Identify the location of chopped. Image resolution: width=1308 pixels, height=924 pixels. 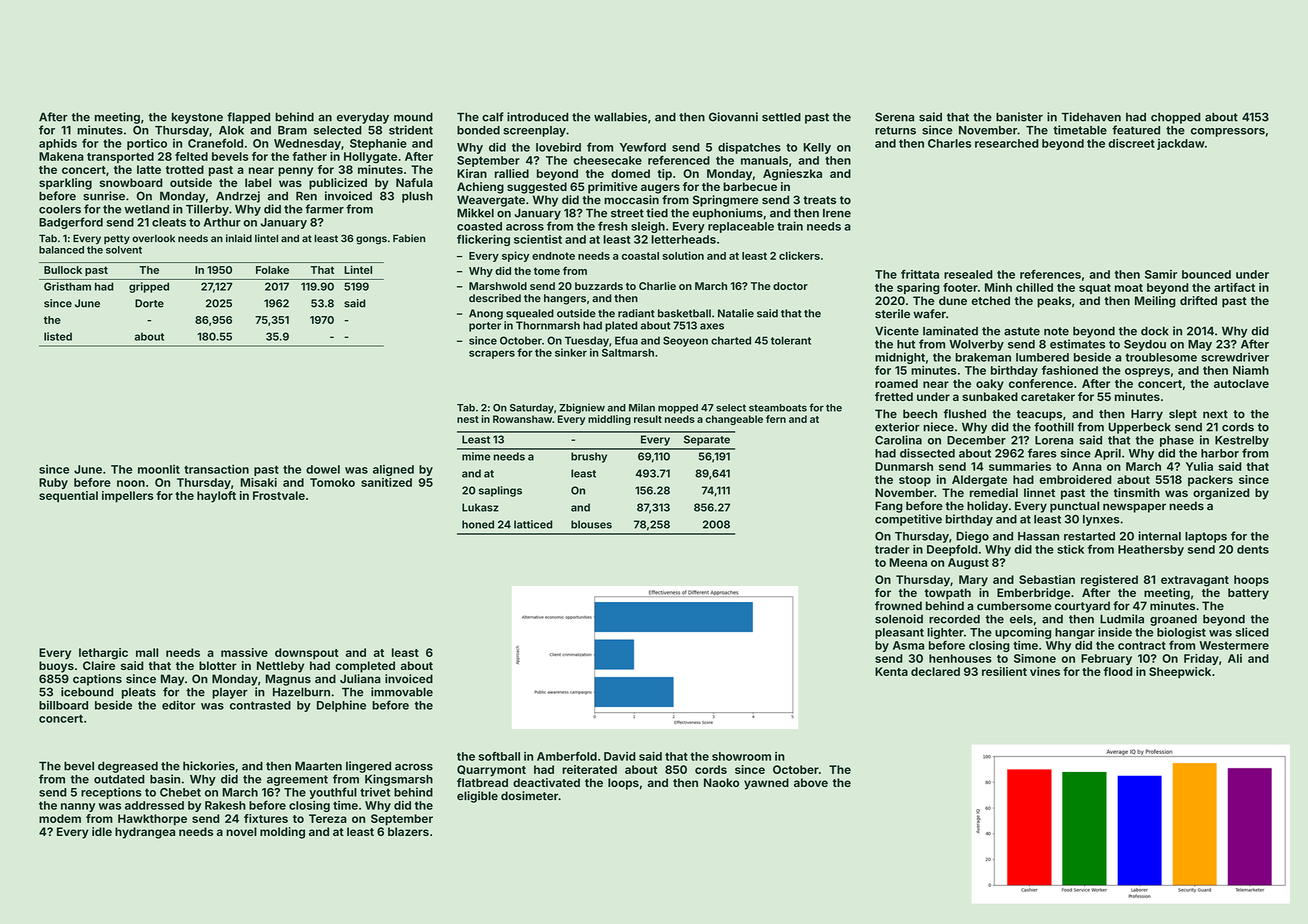
(1176, 118).
